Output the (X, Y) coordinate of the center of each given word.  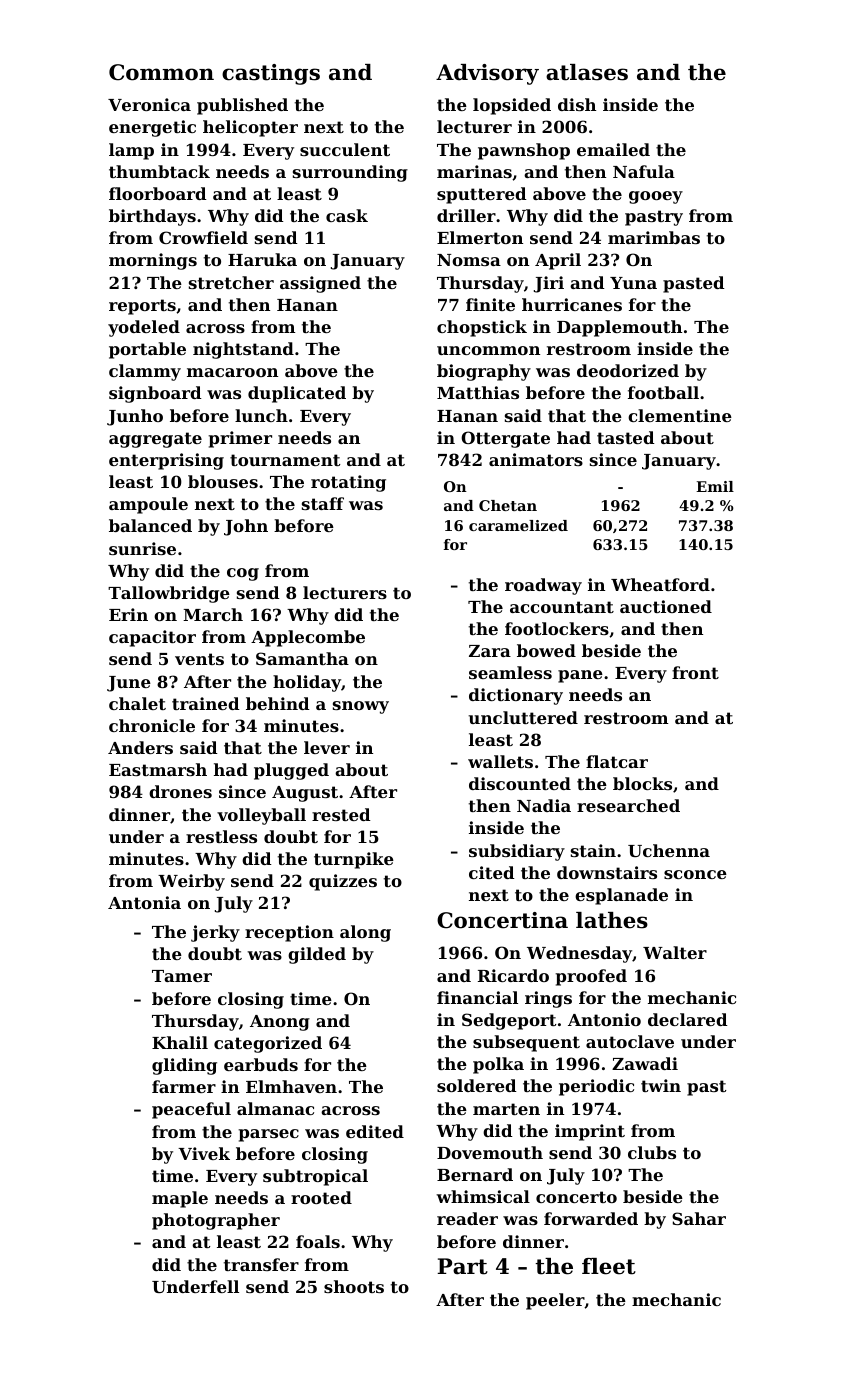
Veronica (149, 104)
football (663, 392)
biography (484, 372)
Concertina (502, 920)
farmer (184, 1086)
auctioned (666, 606)
